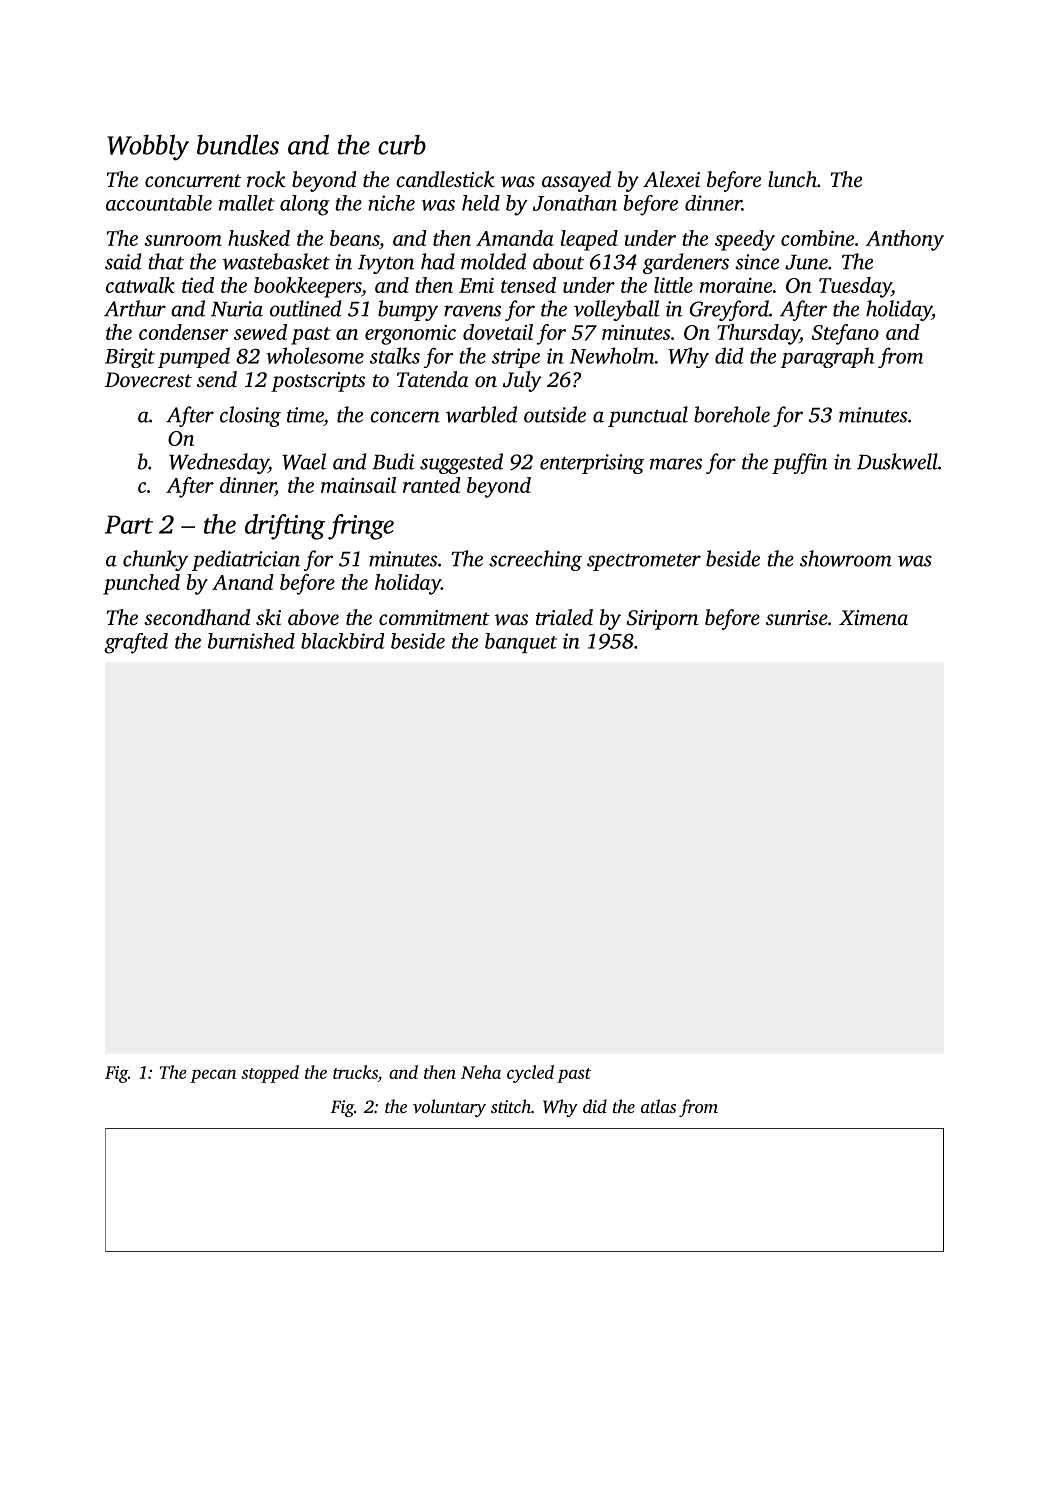 The height and width of the document is (1491, 1049). What do you see at coordinates (449, 1108) in the document?
I see `voluntary` at bounding box center [449, 1108].
